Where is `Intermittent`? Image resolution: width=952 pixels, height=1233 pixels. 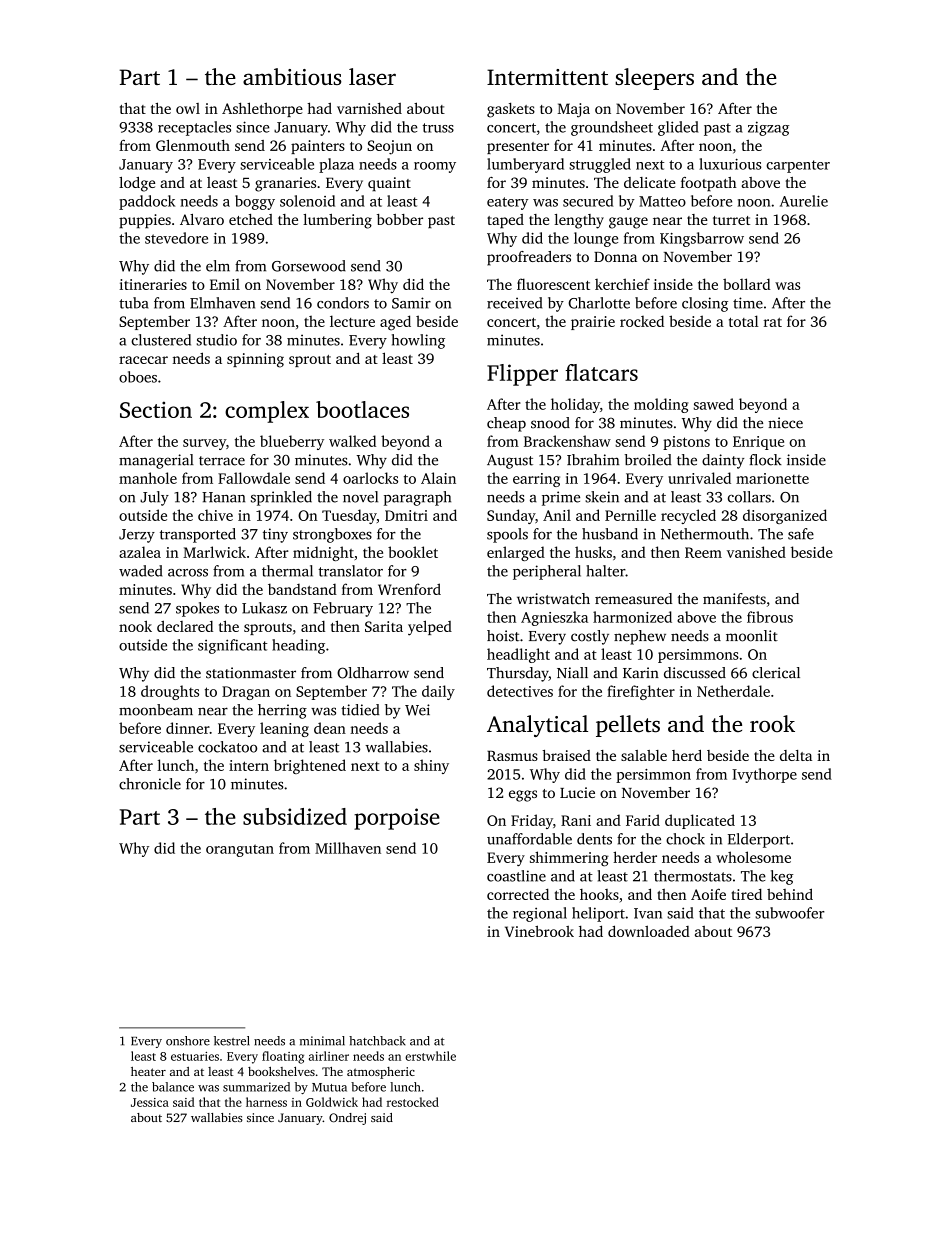
Intermittent is located at coordinates (547, 77).
